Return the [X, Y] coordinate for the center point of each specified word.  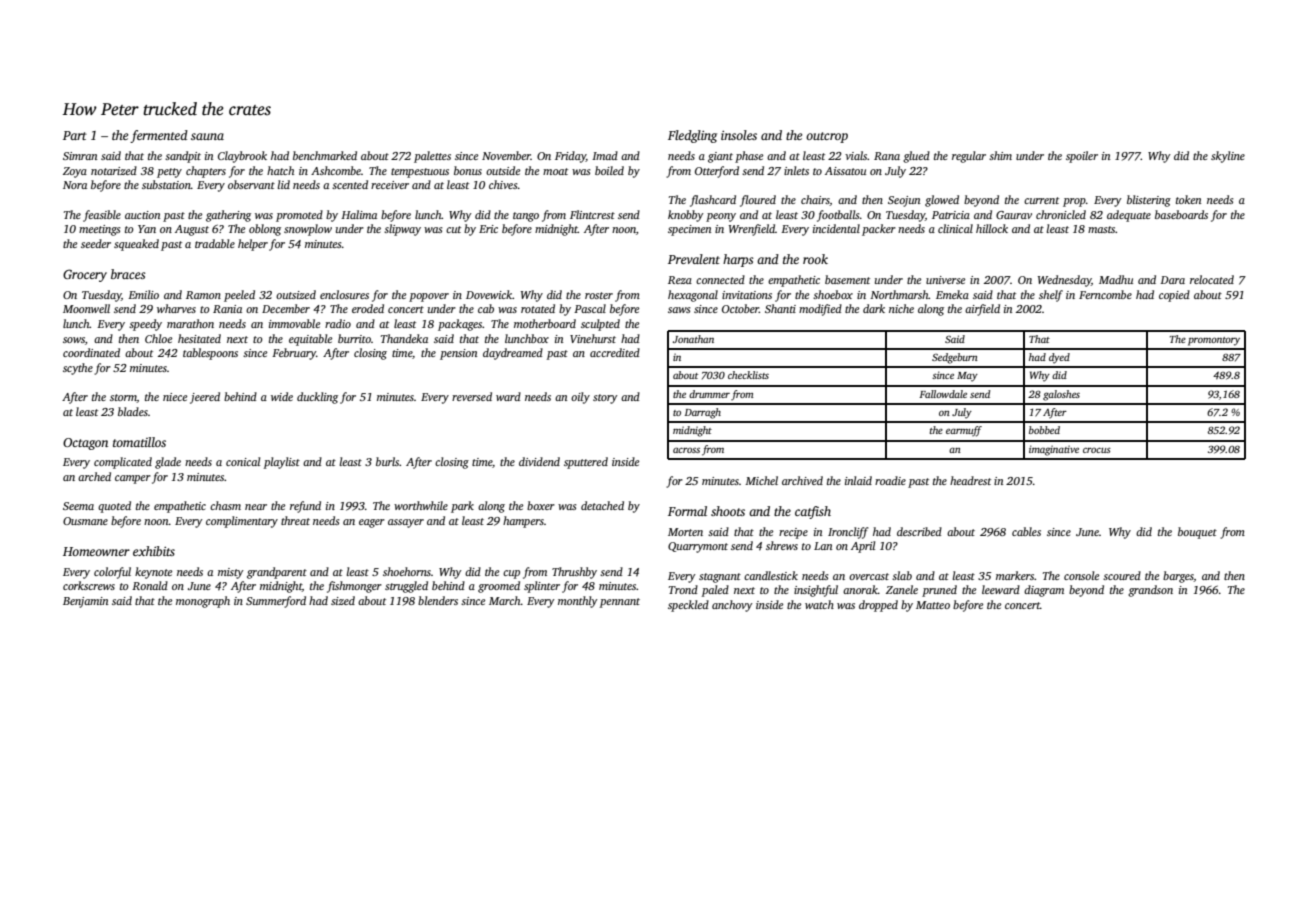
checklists [748, 375]
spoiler [1082, 157]
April [863, 547]
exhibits [154, 551]
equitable [310, 340]
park [462, 507]
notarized [114, 170]
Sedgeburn [955, 358]
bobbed [1044, 430]
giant [720, 157]
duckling [317, 398]
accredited [615, 352]
